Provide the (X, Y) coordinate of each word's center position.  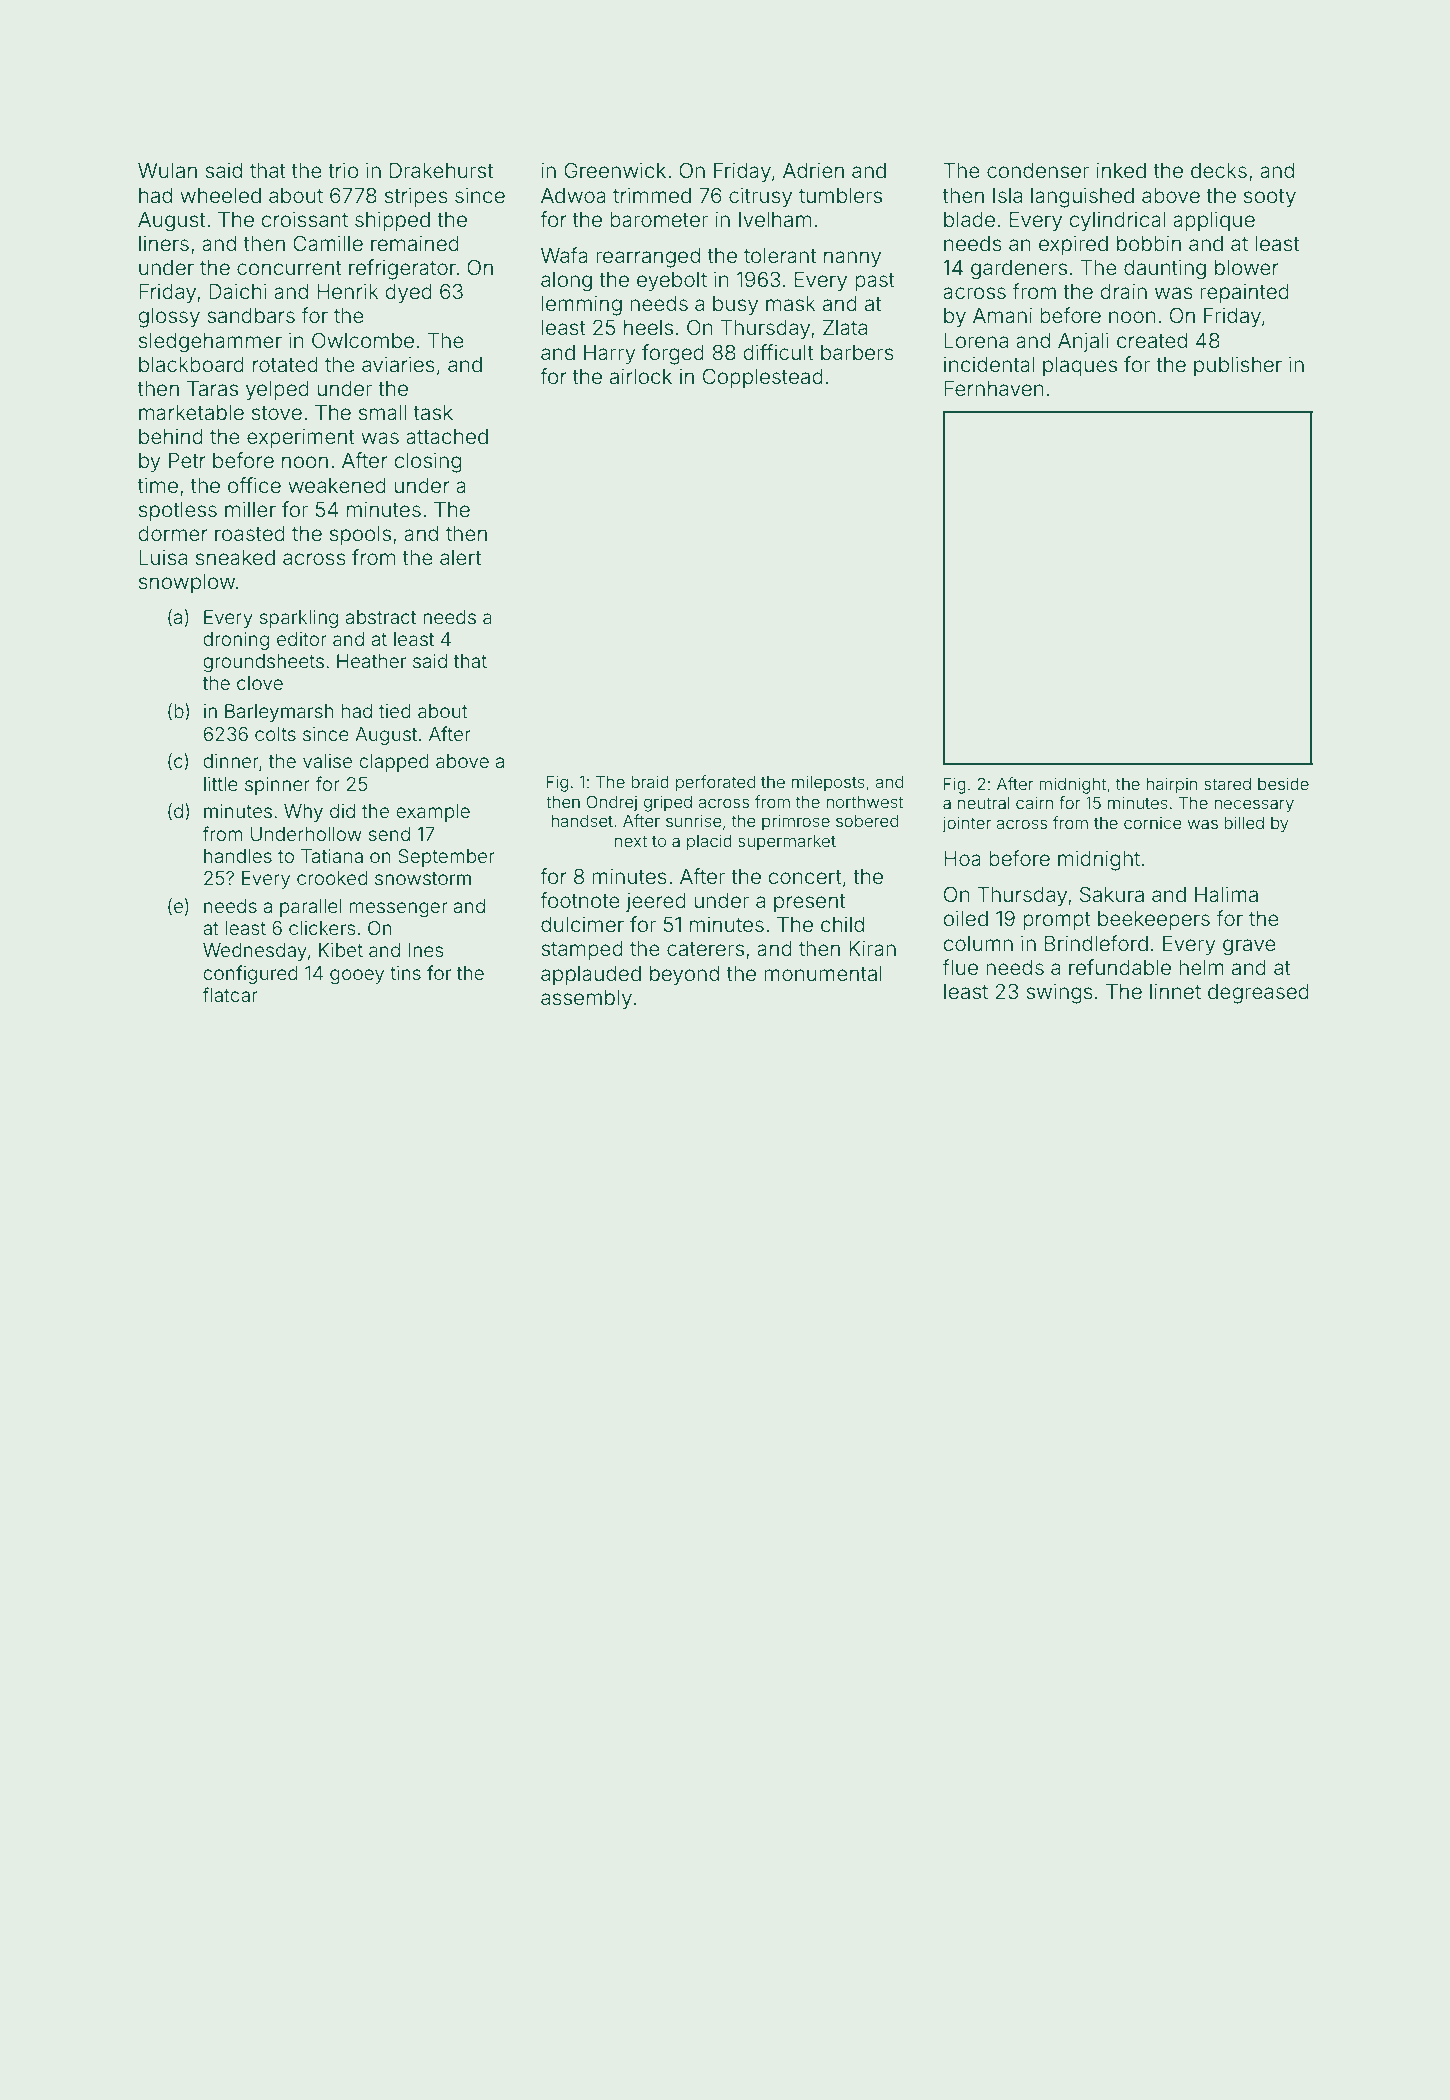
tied (395, 711)
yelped (277, 391)
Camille (328, 243)
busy (735, 306)
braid (650, 781)
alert (460, 558)
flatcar (230, 994)
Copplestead (763, 378)
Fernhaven (994, 389)
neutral (984, 802)
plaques (1080, 366)
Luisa (163, 557)
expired (1073, 245)
